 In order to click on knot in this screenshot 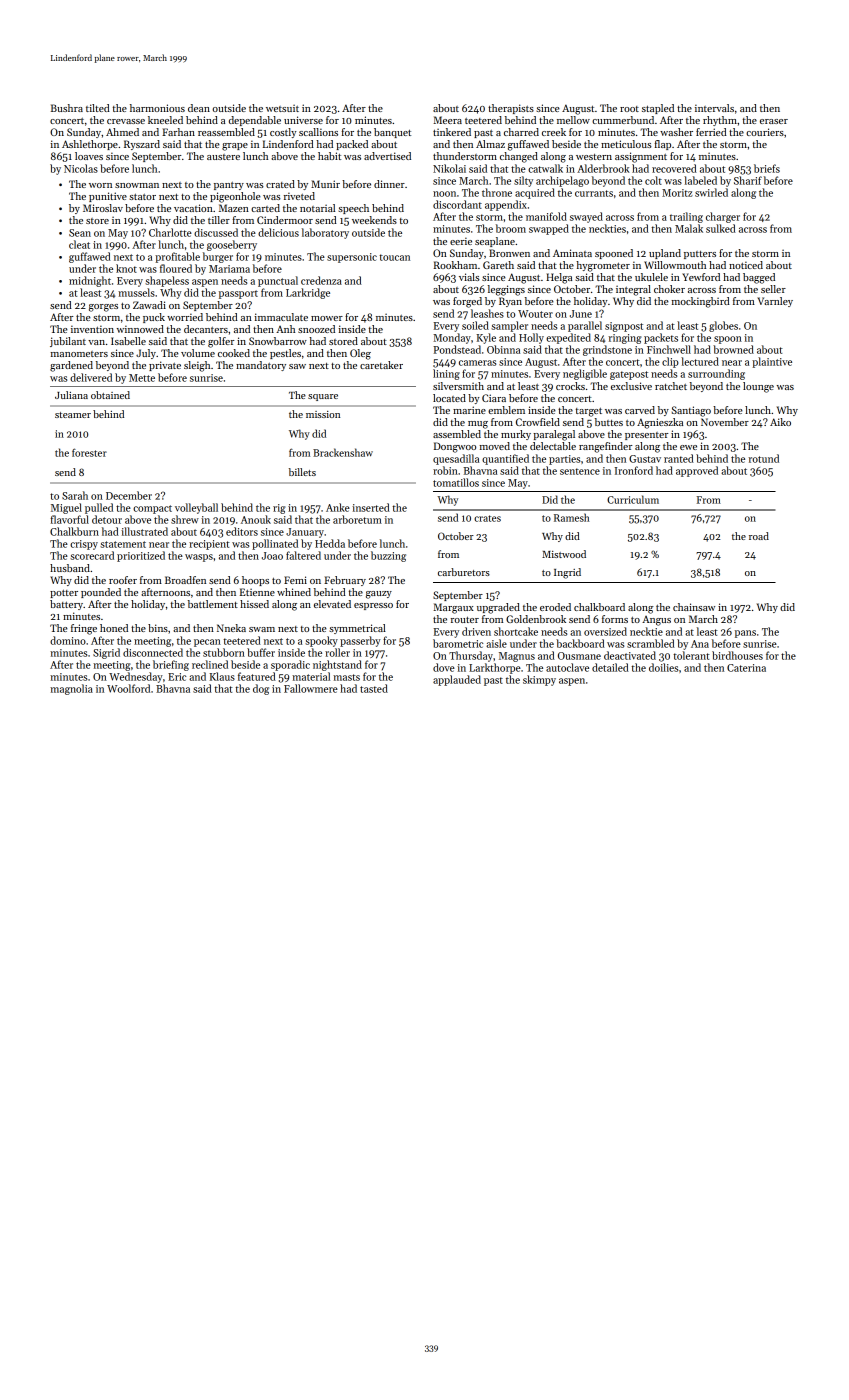, I will do `click(126, 268)`.
